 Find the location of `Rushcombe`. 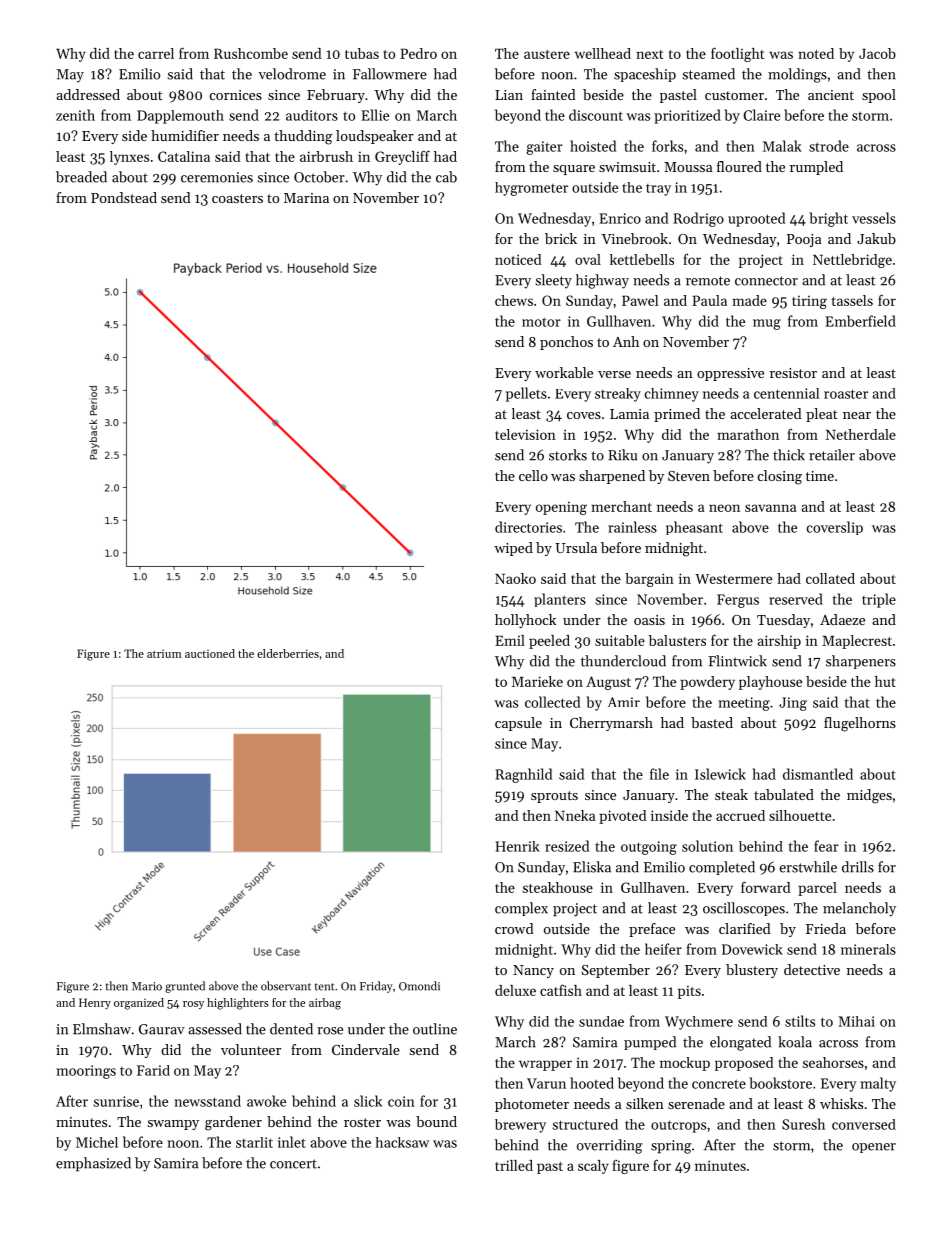

Rushcombe is located at coordinates (251, 53).
